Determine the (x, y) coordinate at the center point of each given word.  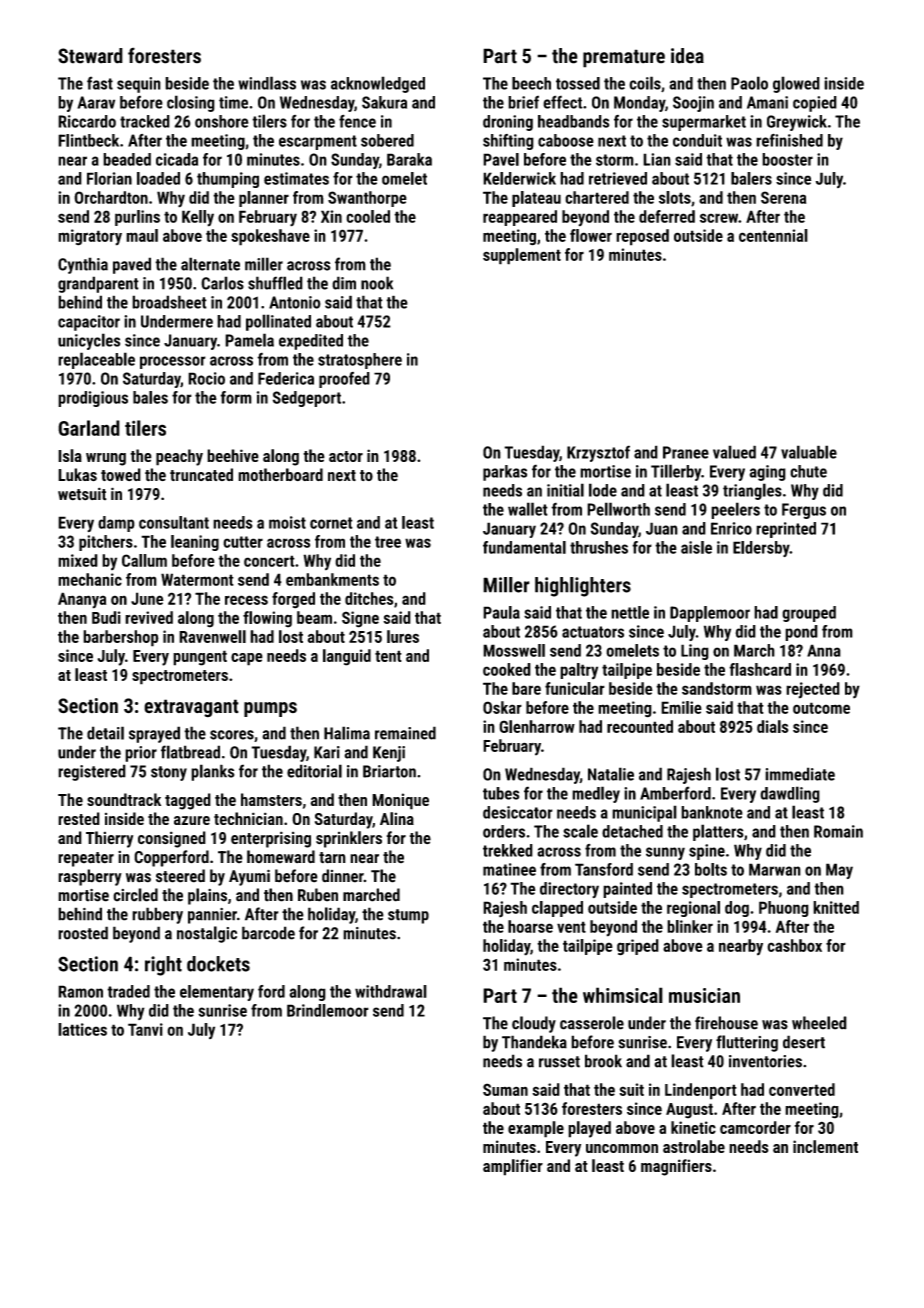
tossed (578, 83)
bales (150, 397)
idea (687, 56)
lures (403, 636)
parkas (505, 473)
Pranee (686, 452)
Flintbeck (88, 140)
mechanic (90, 579)
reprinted (786, 530)
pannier (212, 916)
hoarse (530, 926)
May (839, 871)
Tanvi (145, 1029)
